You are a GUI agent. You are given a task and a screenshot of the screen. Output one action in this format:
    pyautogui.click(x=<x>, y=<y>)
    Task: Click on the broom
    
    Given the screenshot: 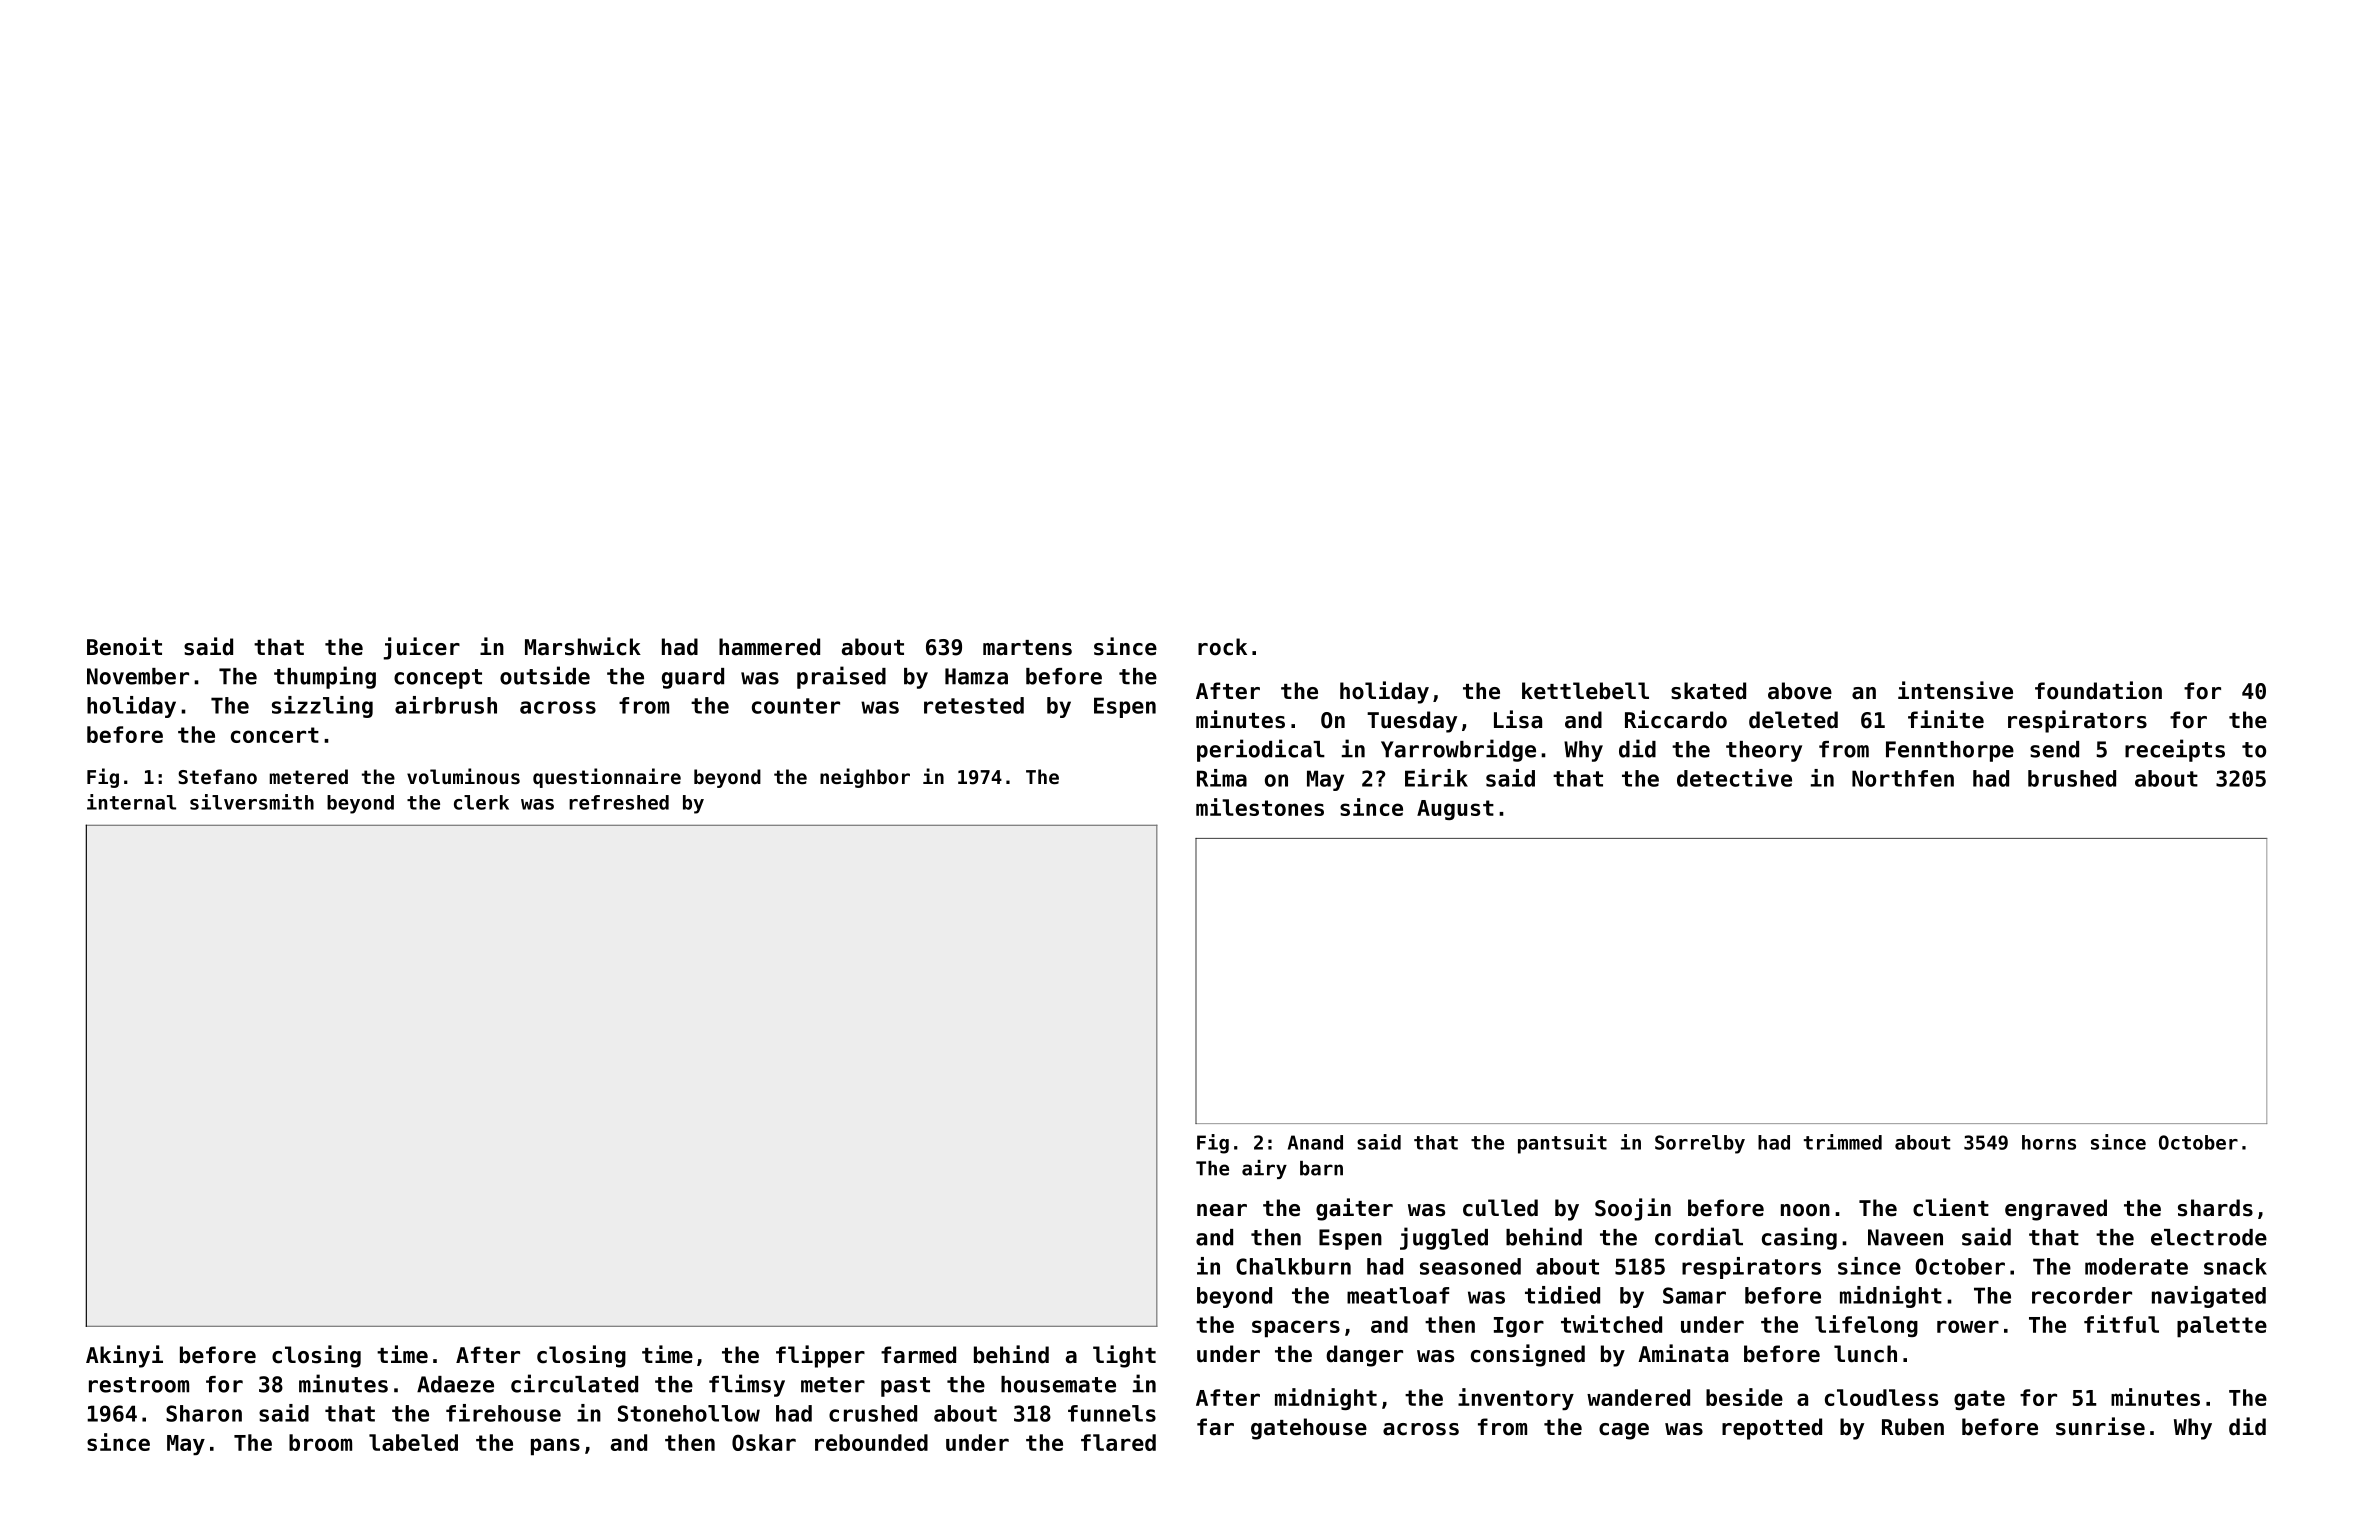 What is the action you would take?
    pyautogui.click(x=320, y=1442)
